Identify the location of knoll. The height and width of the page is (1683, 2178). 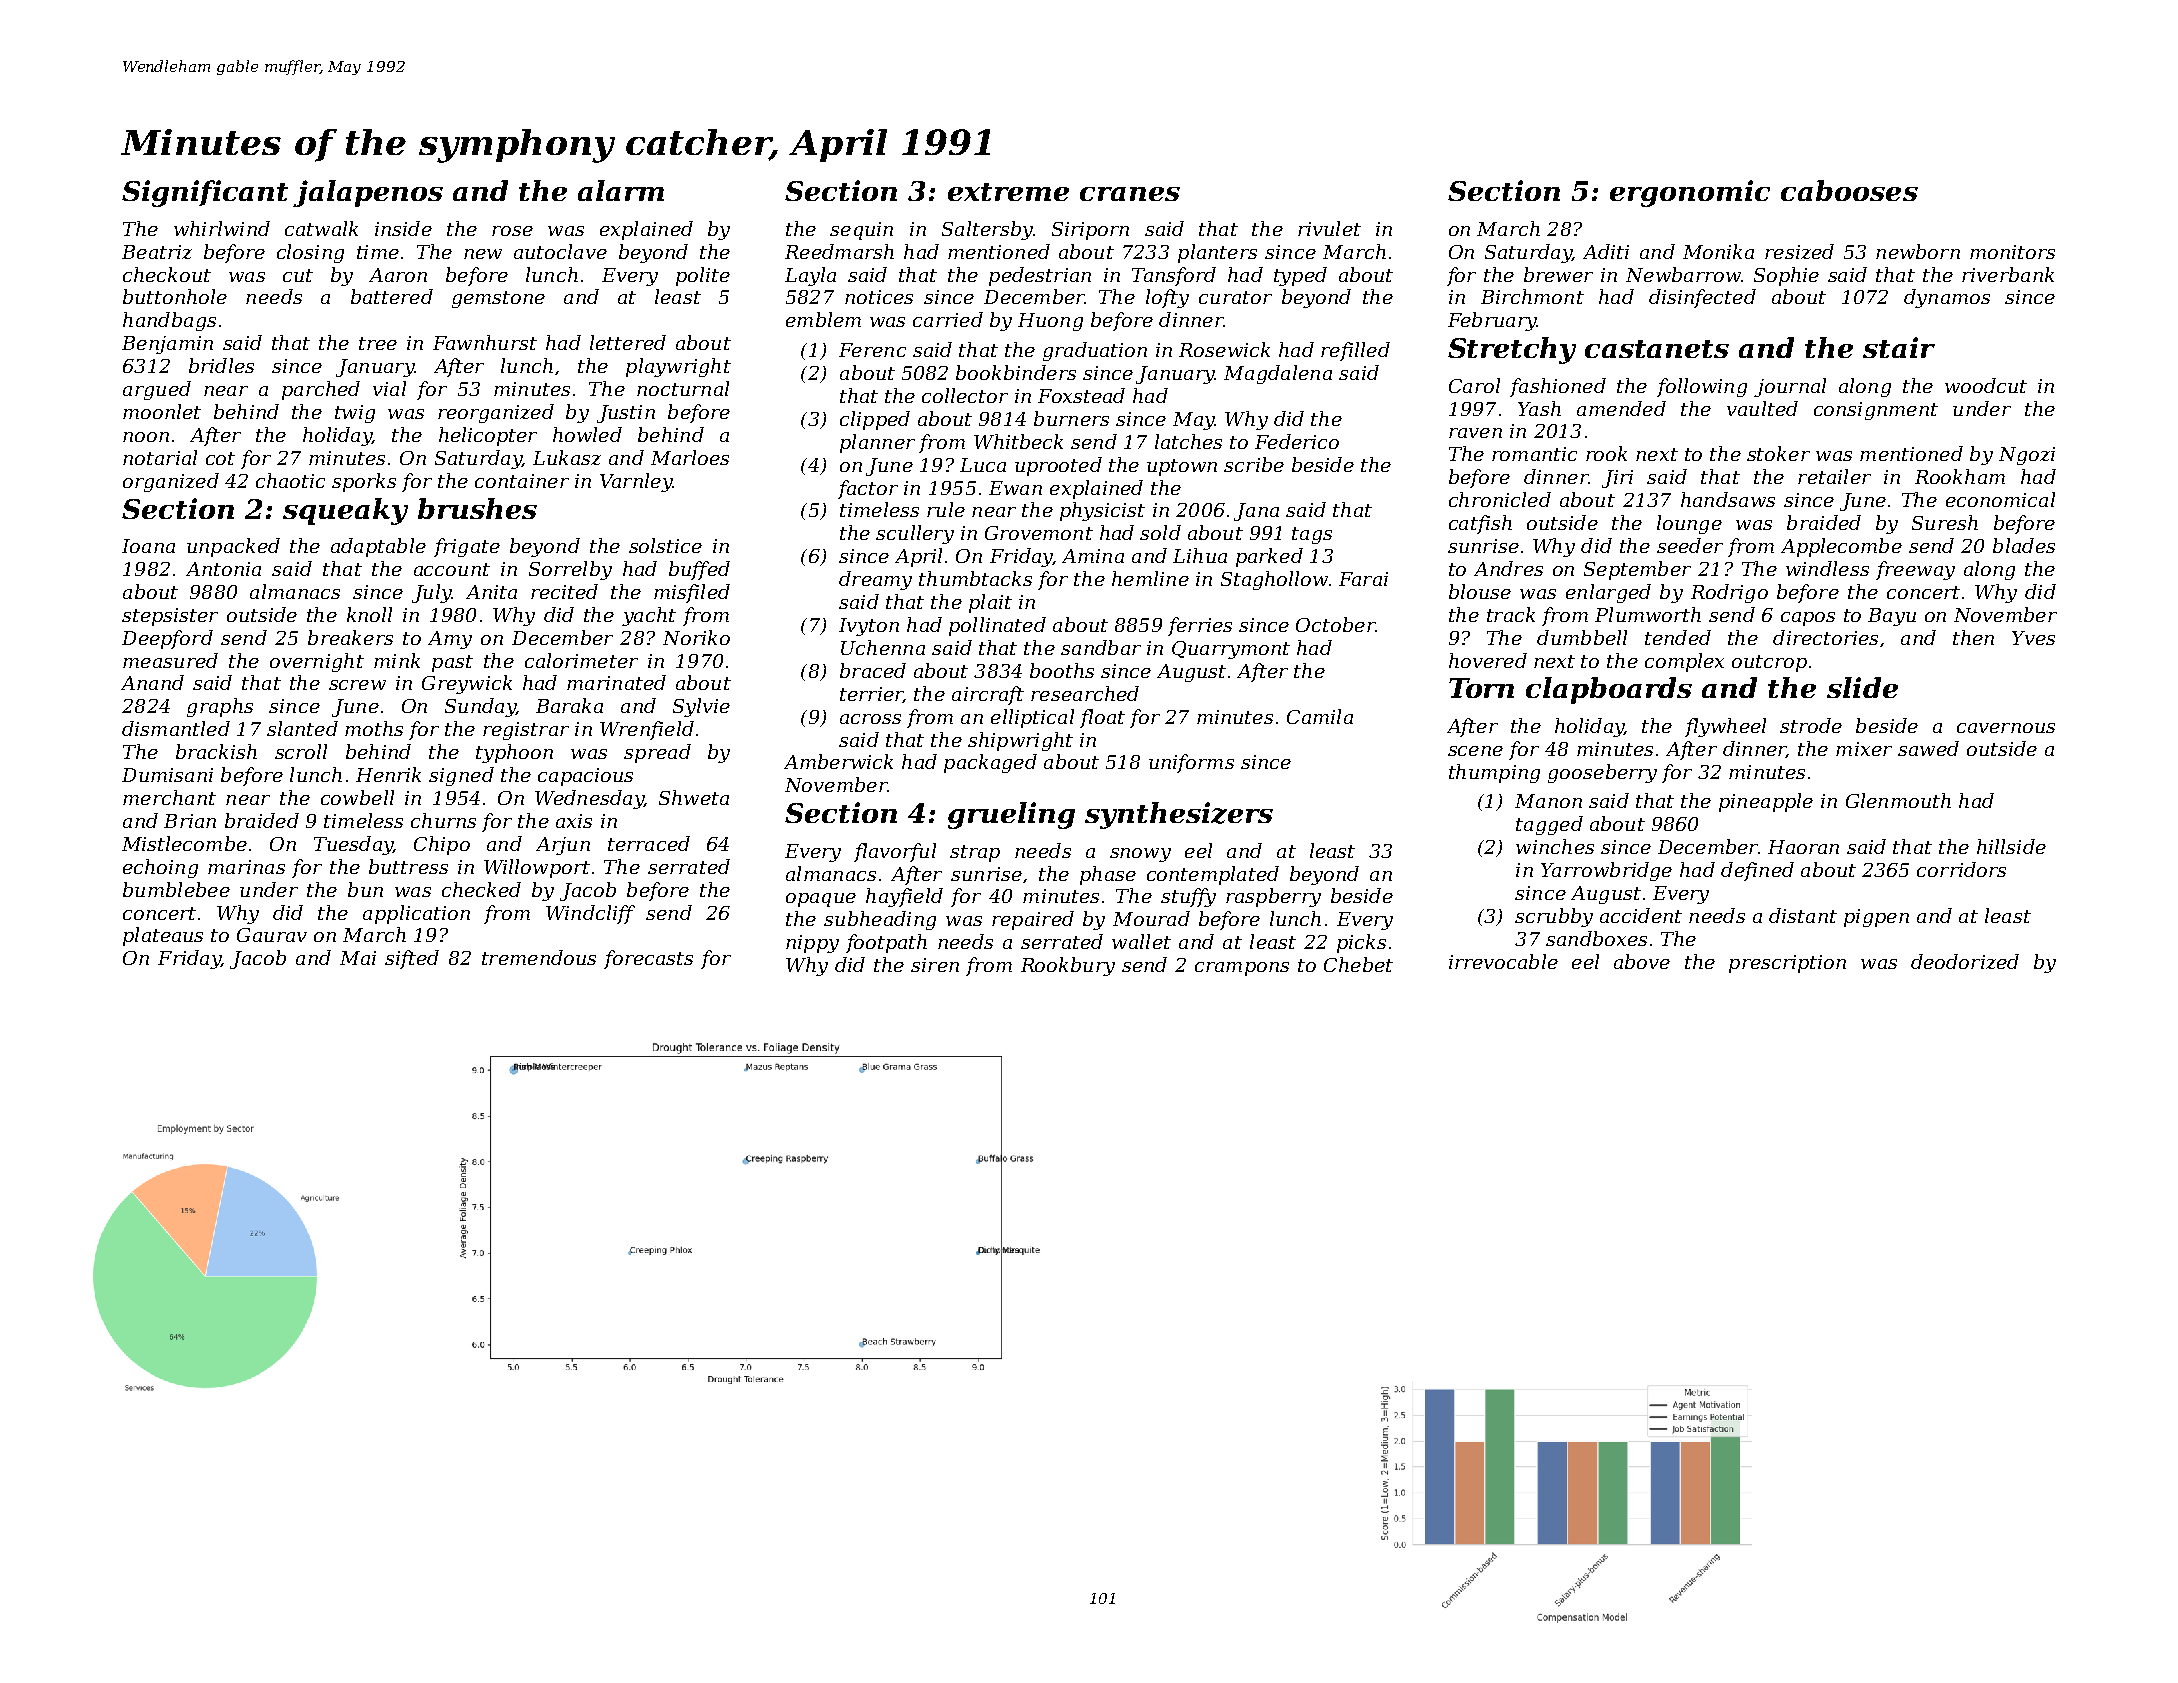
(369, 614).
